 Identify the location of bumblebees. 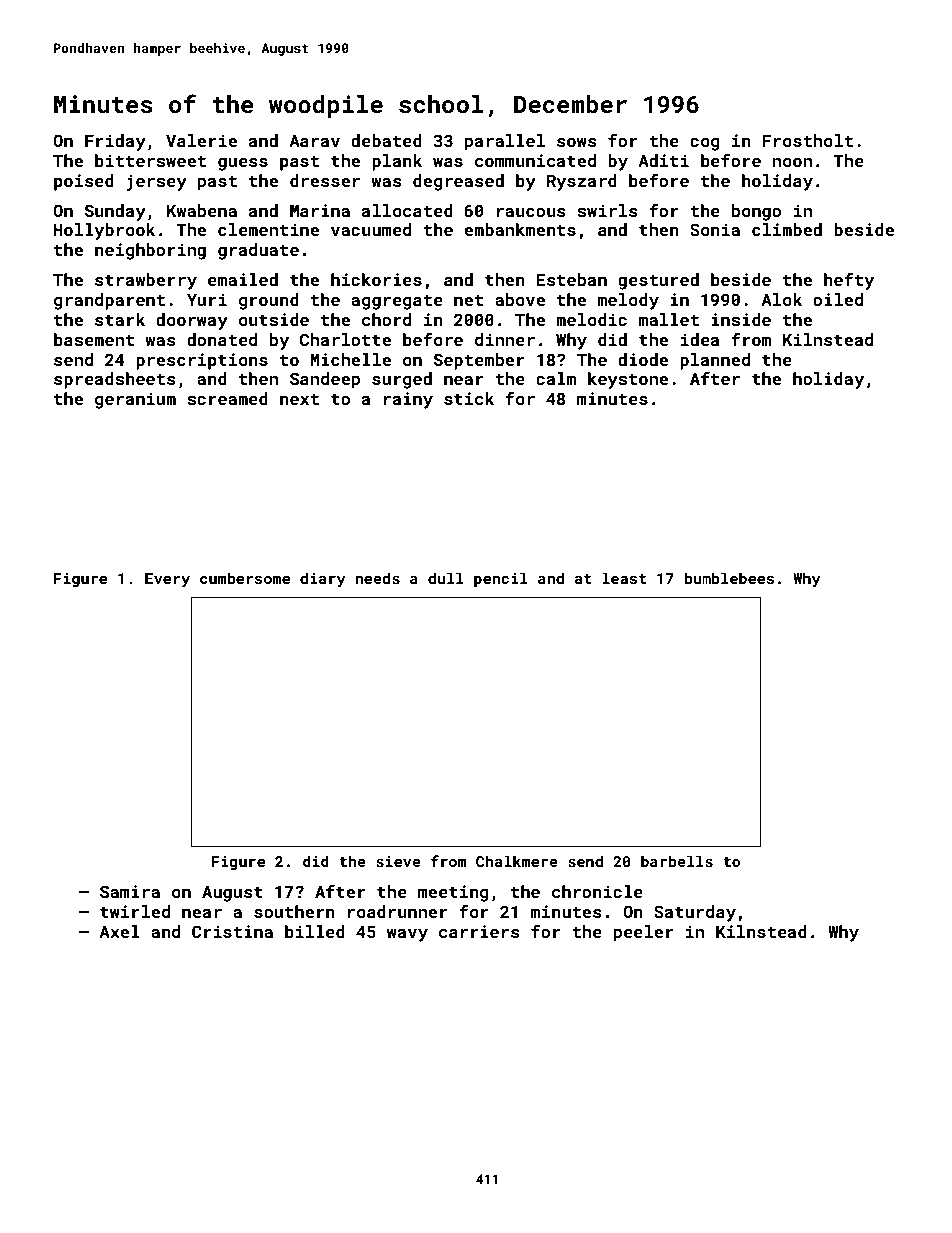
(729, 578).
